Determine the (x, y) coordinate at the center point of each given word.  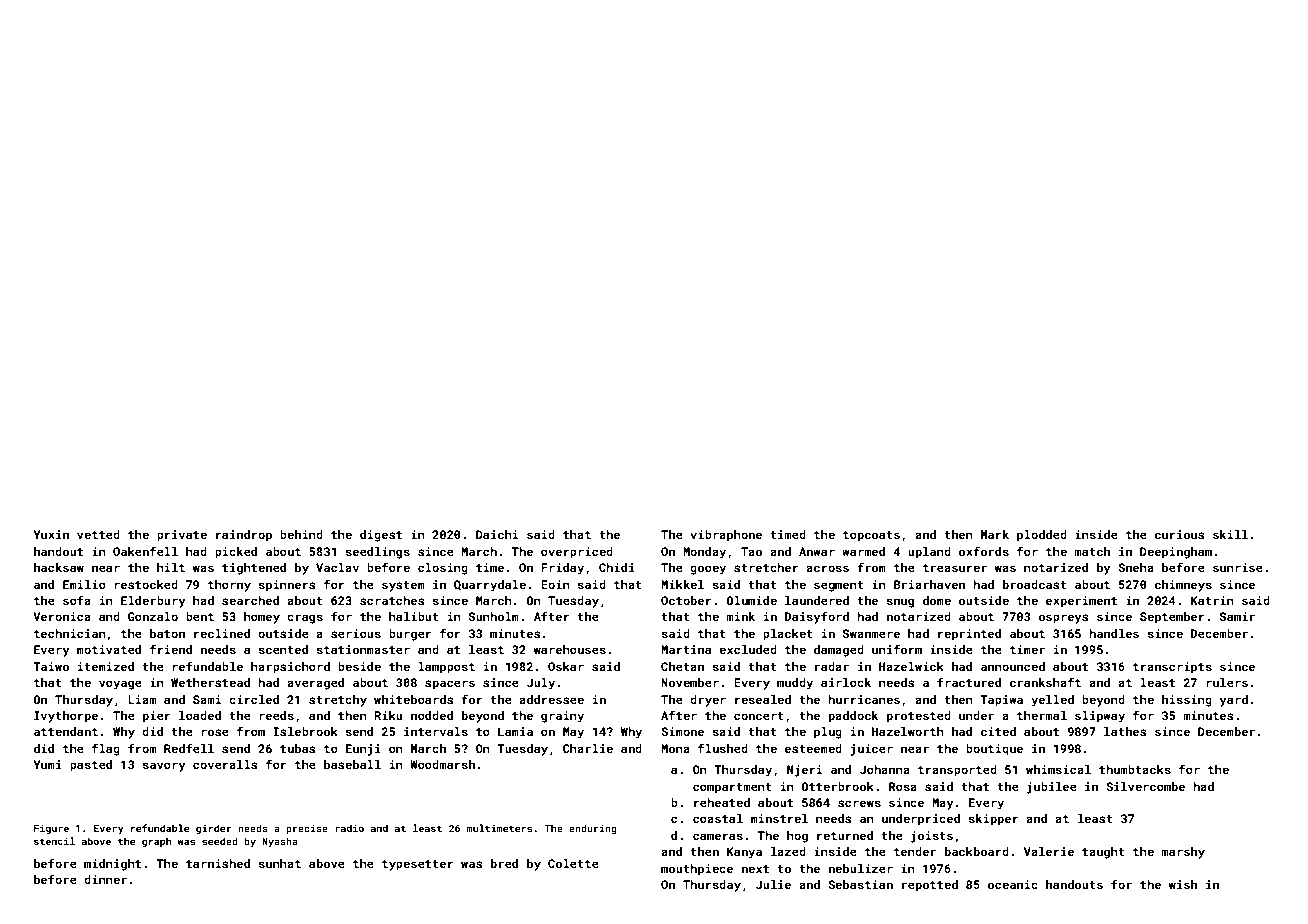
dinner (105, 879)
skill (1230, 534)
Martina (686, 649)
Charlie (588, 748)
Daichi (497, 534)
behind (301, 534)
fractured (969, 682)
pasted (91, 766)
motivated (109, 649)
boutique (994, 750)
